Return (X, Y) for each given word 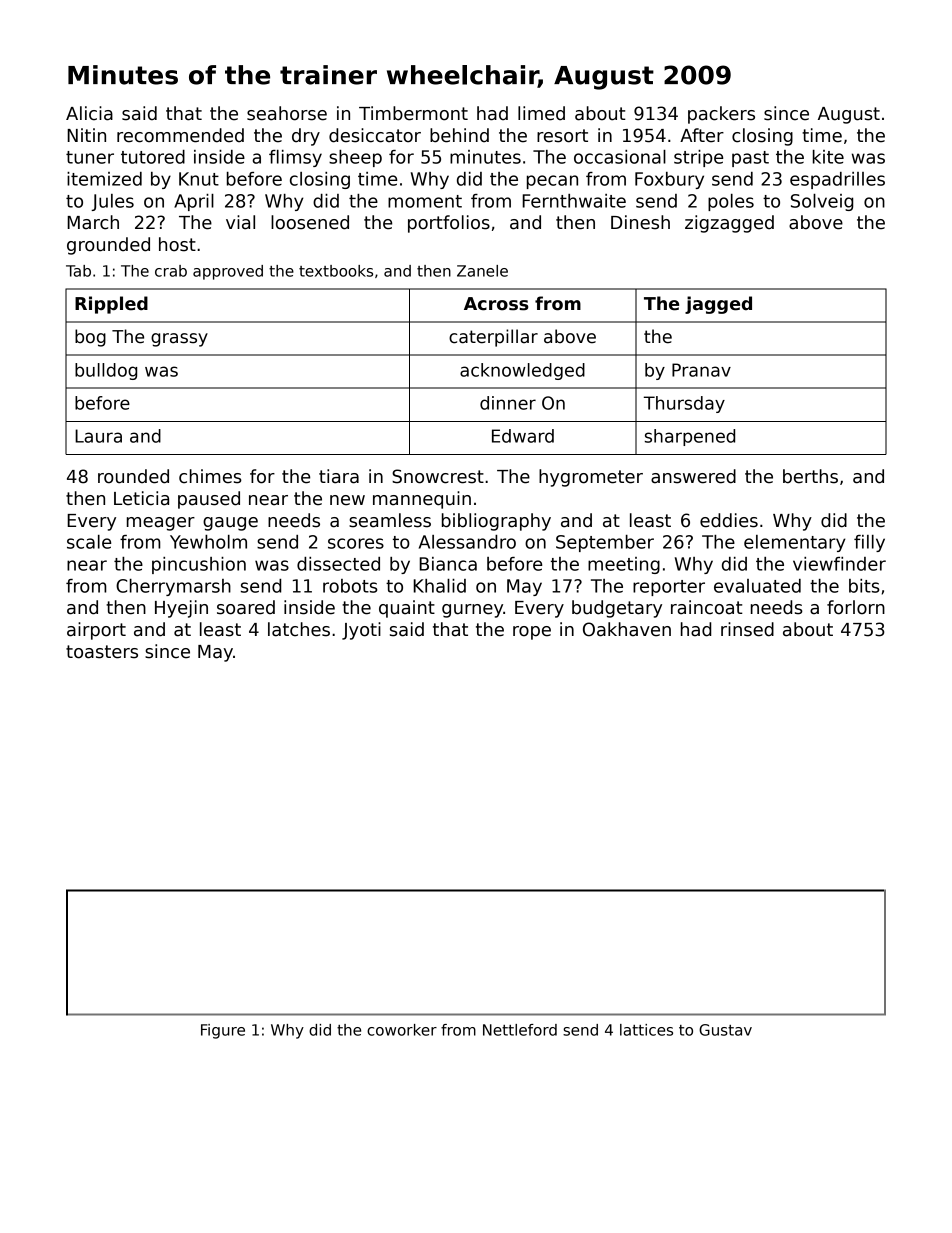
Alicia (89, 113)
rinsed (747, 629)
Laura (98, 436)
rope (532, 633)
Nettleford (520, 1030)
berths (810, 476)
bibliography (496, 522)
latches (299, 629)
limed (541, 113)
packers (721, 115)
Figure (223, 1031)
